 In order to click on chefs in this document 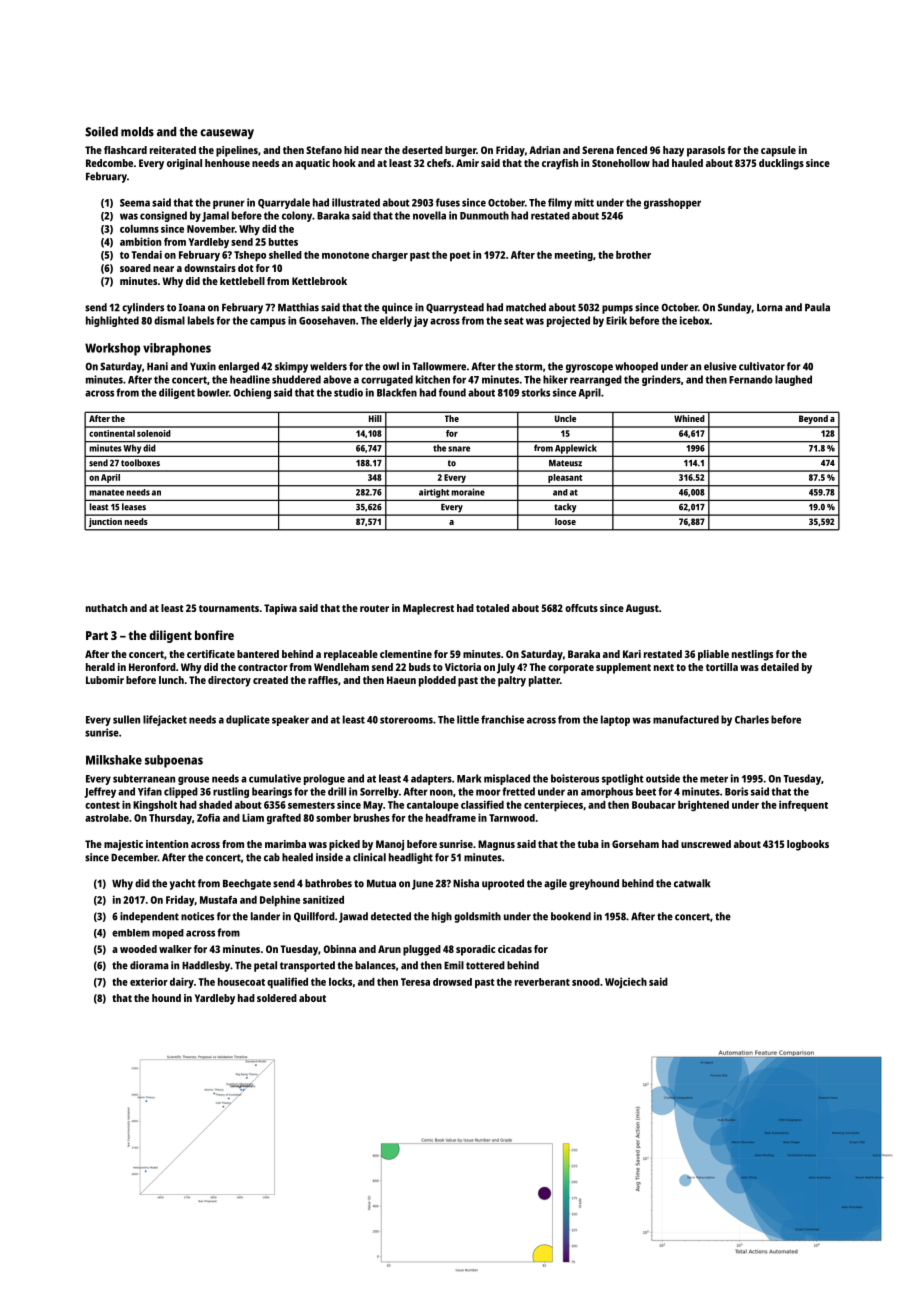, I will do `click(439, 163)`.
